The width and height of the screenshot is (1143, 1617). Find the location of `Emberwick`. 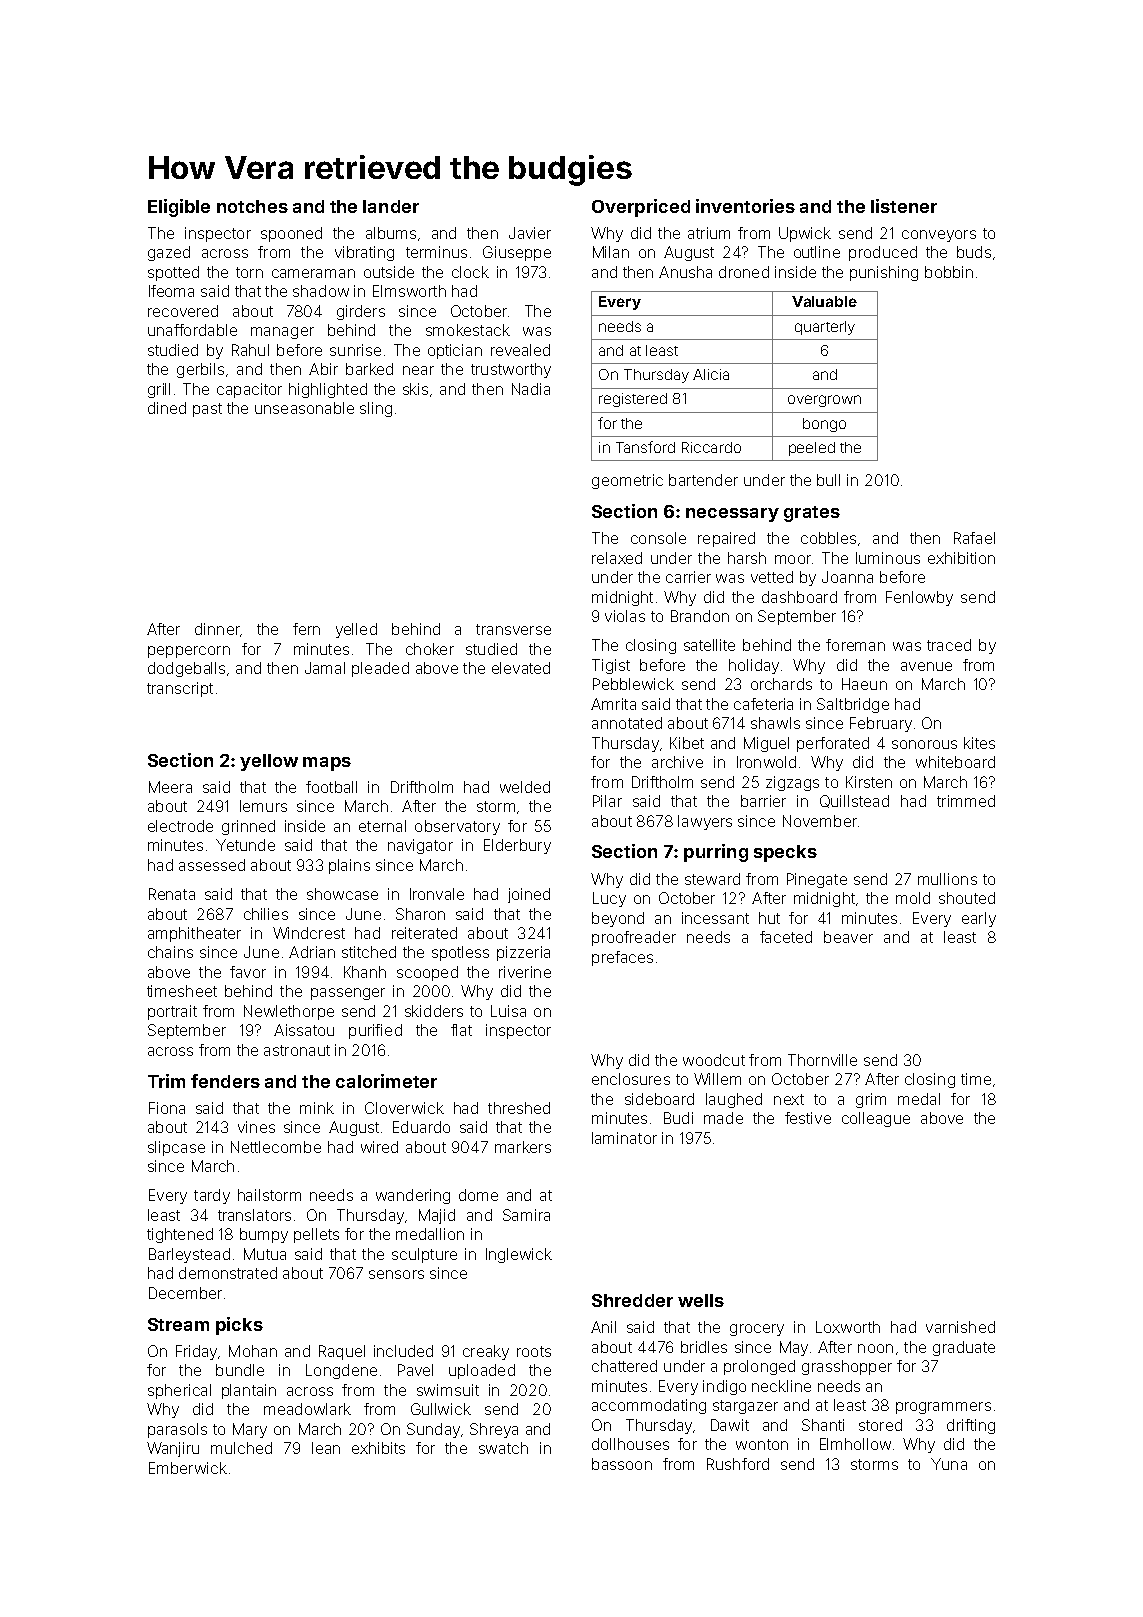

Emberwick is located at coordinates (188, 1468).
